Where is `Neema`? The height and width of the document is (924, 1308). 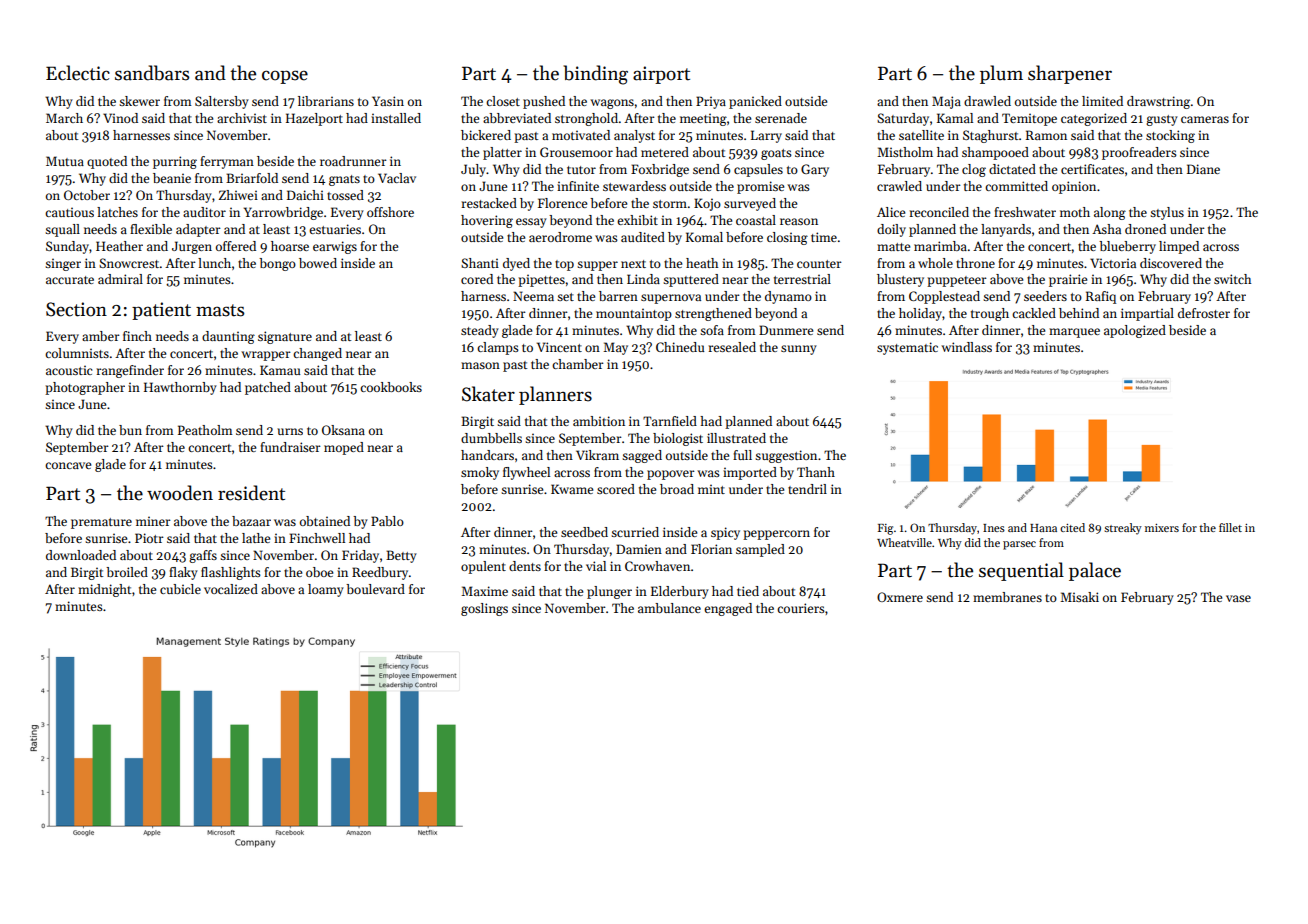
Neema is located at coordinates (533, 296).
